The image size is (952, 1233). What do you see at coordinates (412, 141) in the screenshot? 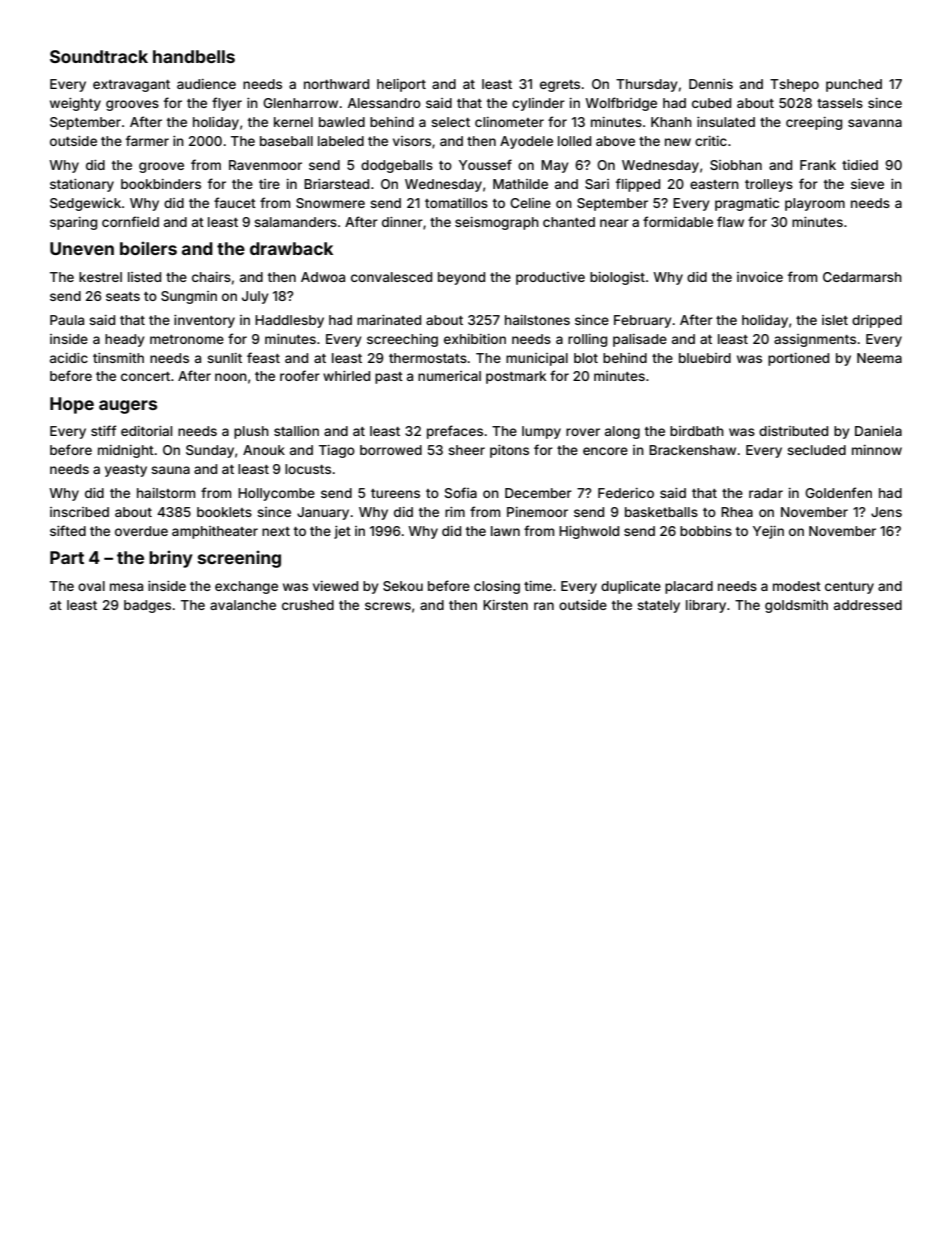
I see `visors` at bounding box center [412, 141].
